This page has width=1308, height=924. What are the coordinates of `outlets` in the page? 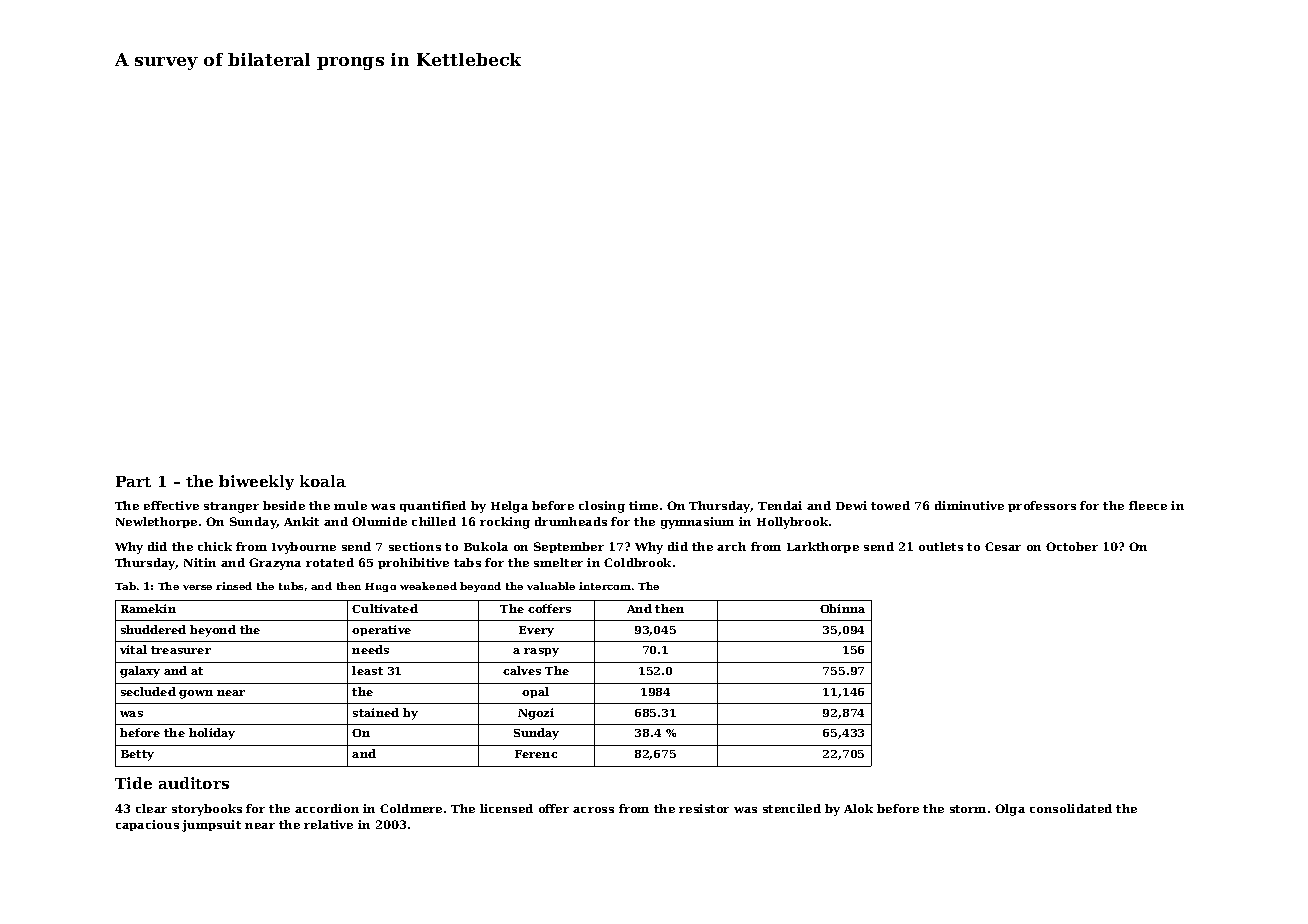 It's located at (941, 546).
